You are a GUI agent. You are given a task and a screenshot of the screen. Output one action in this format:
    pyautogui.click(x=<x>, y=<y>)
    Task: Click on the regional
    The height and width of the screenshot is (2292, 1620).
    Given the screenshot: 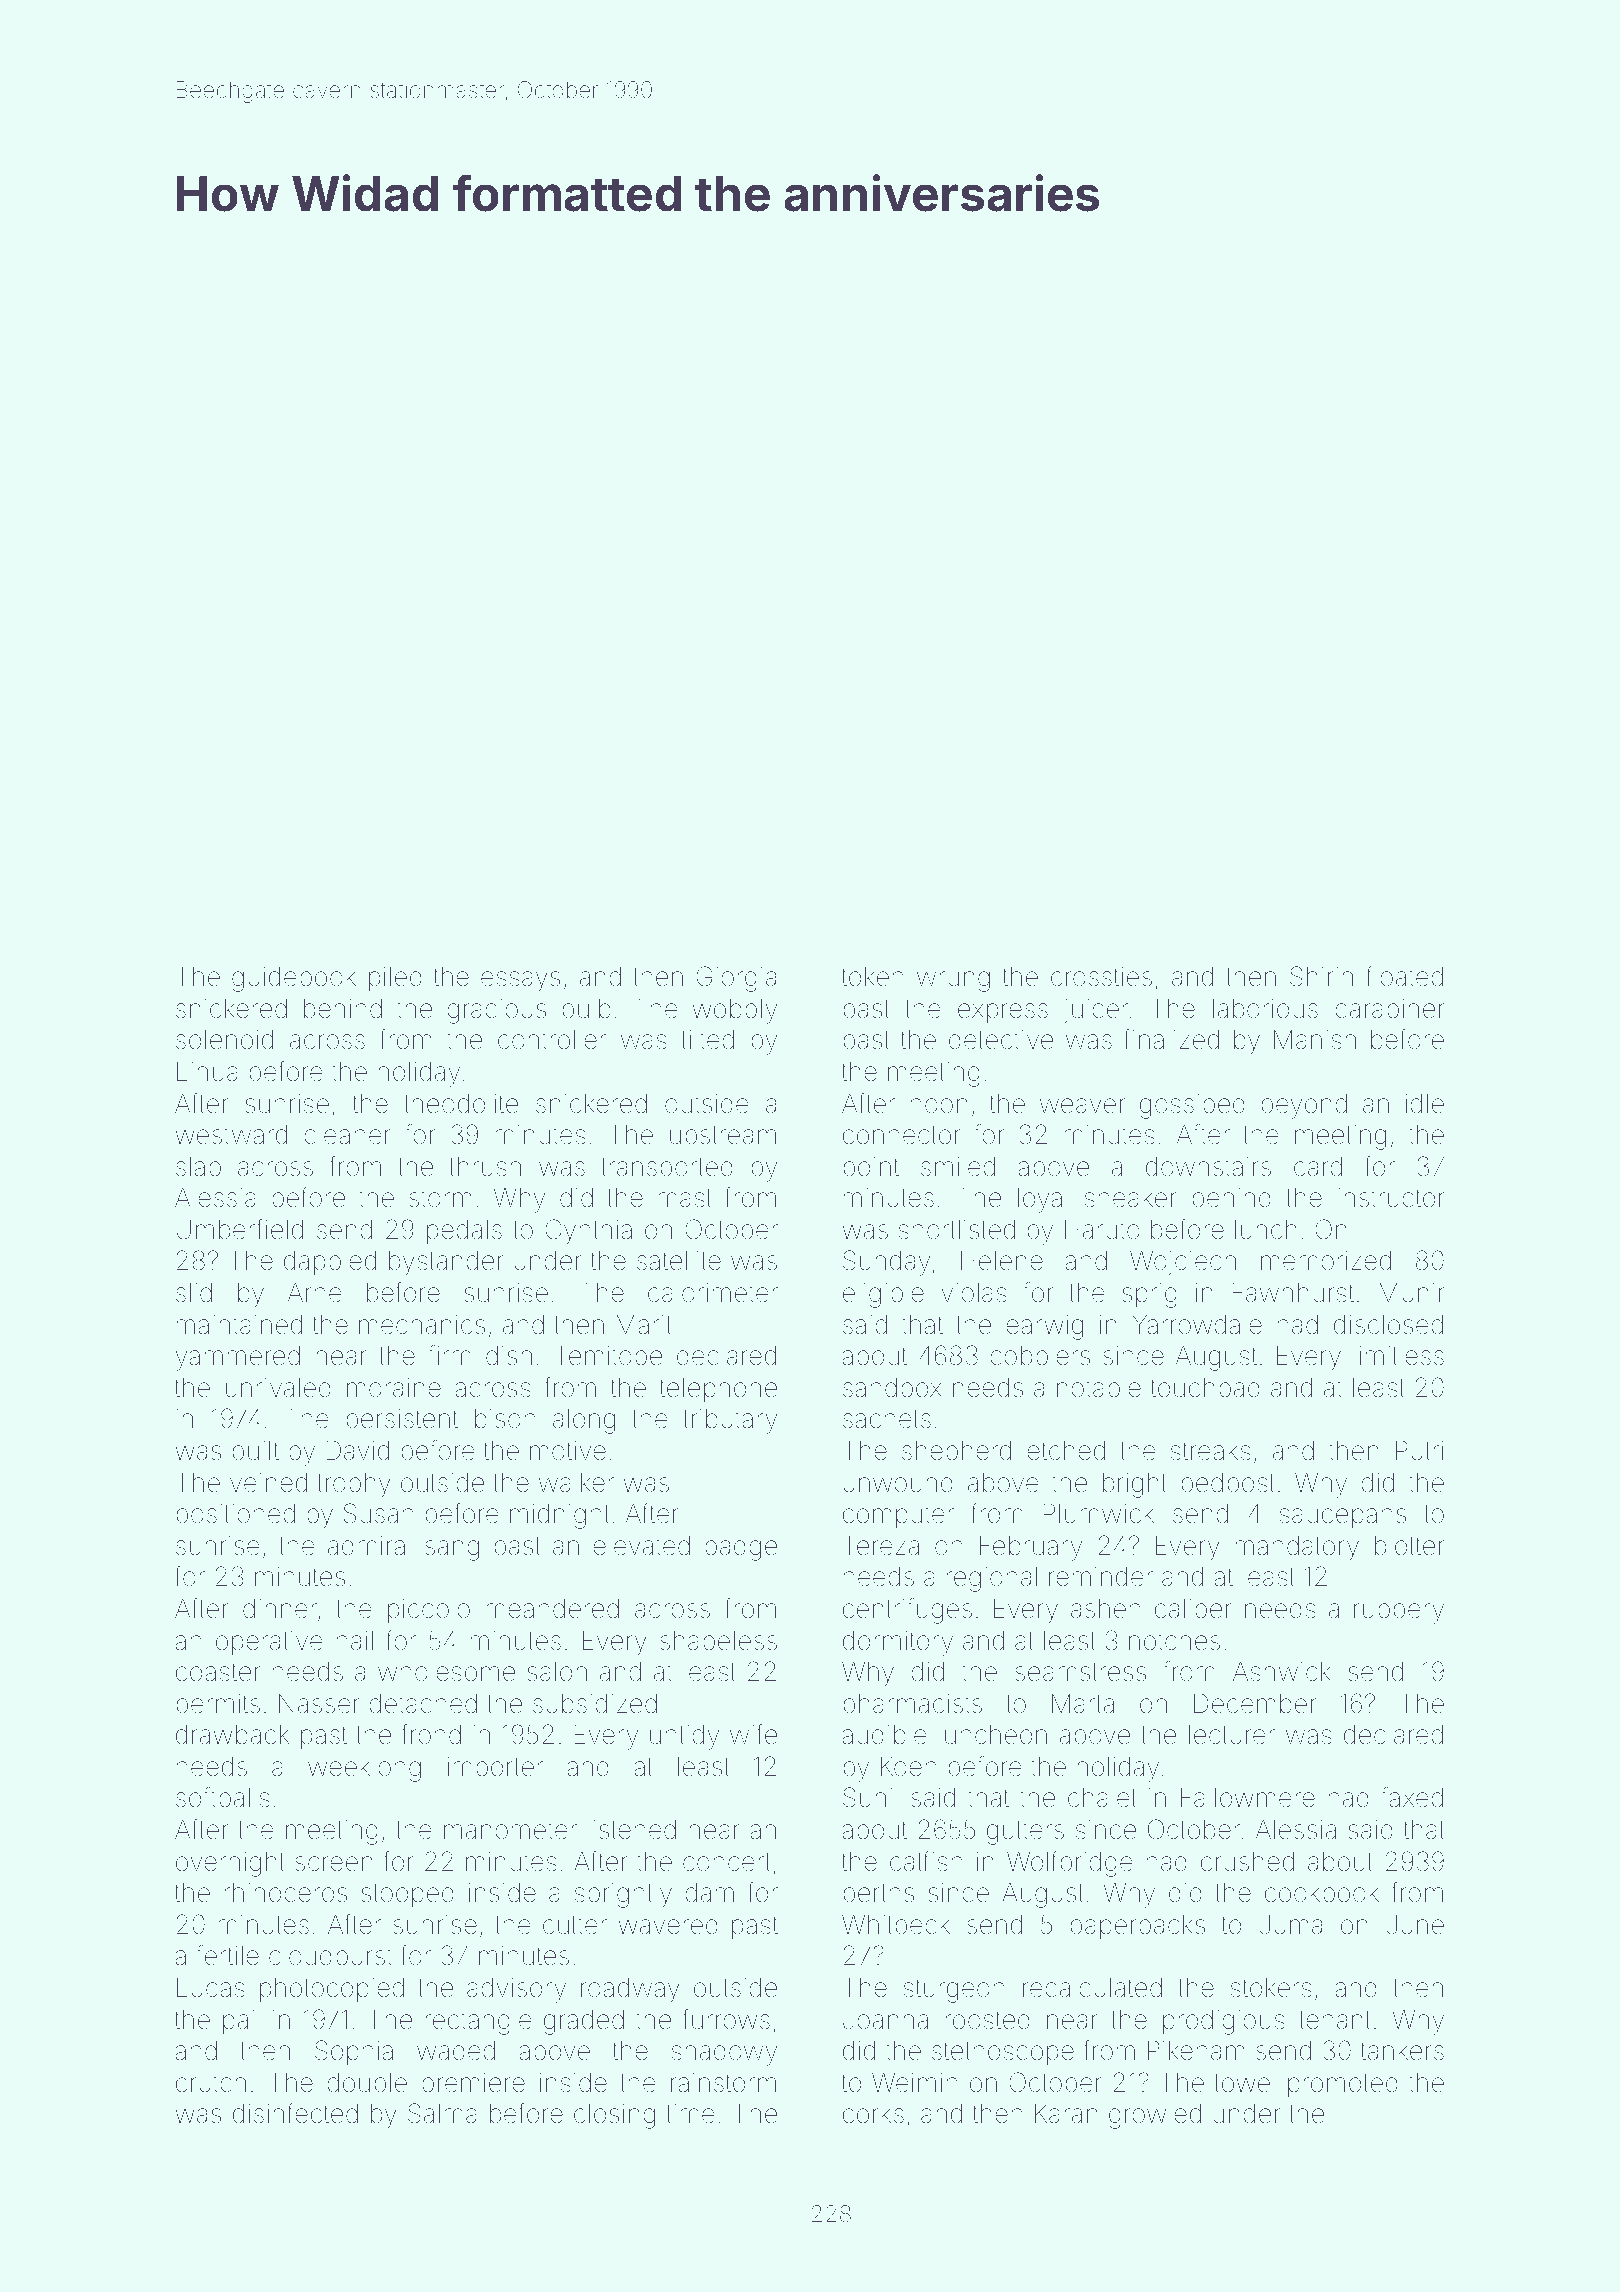 What is the action you would take?
    pyautogui.click(x=992, y=1579)
